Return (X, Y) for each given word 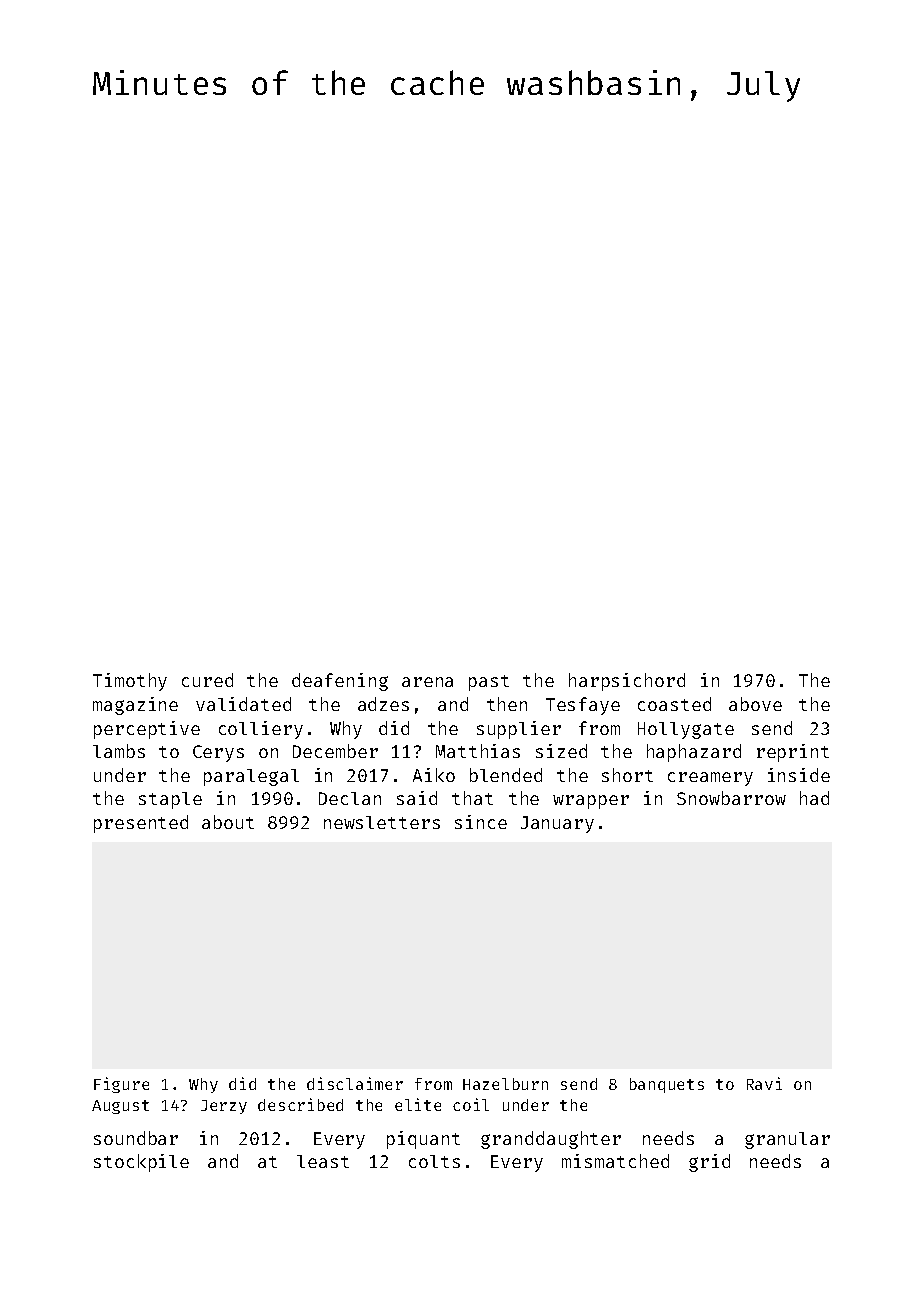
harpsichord (627, 682)
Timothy (130, 682)
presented (141, 824)
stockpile (141, 1163)
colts (434, 1161)
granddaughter (551, 1140)
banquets (667, 1085)
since (481, 822)
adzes (383, 704)
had (814, 798)
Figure (121, 1085)
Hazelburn (505, 1084)
